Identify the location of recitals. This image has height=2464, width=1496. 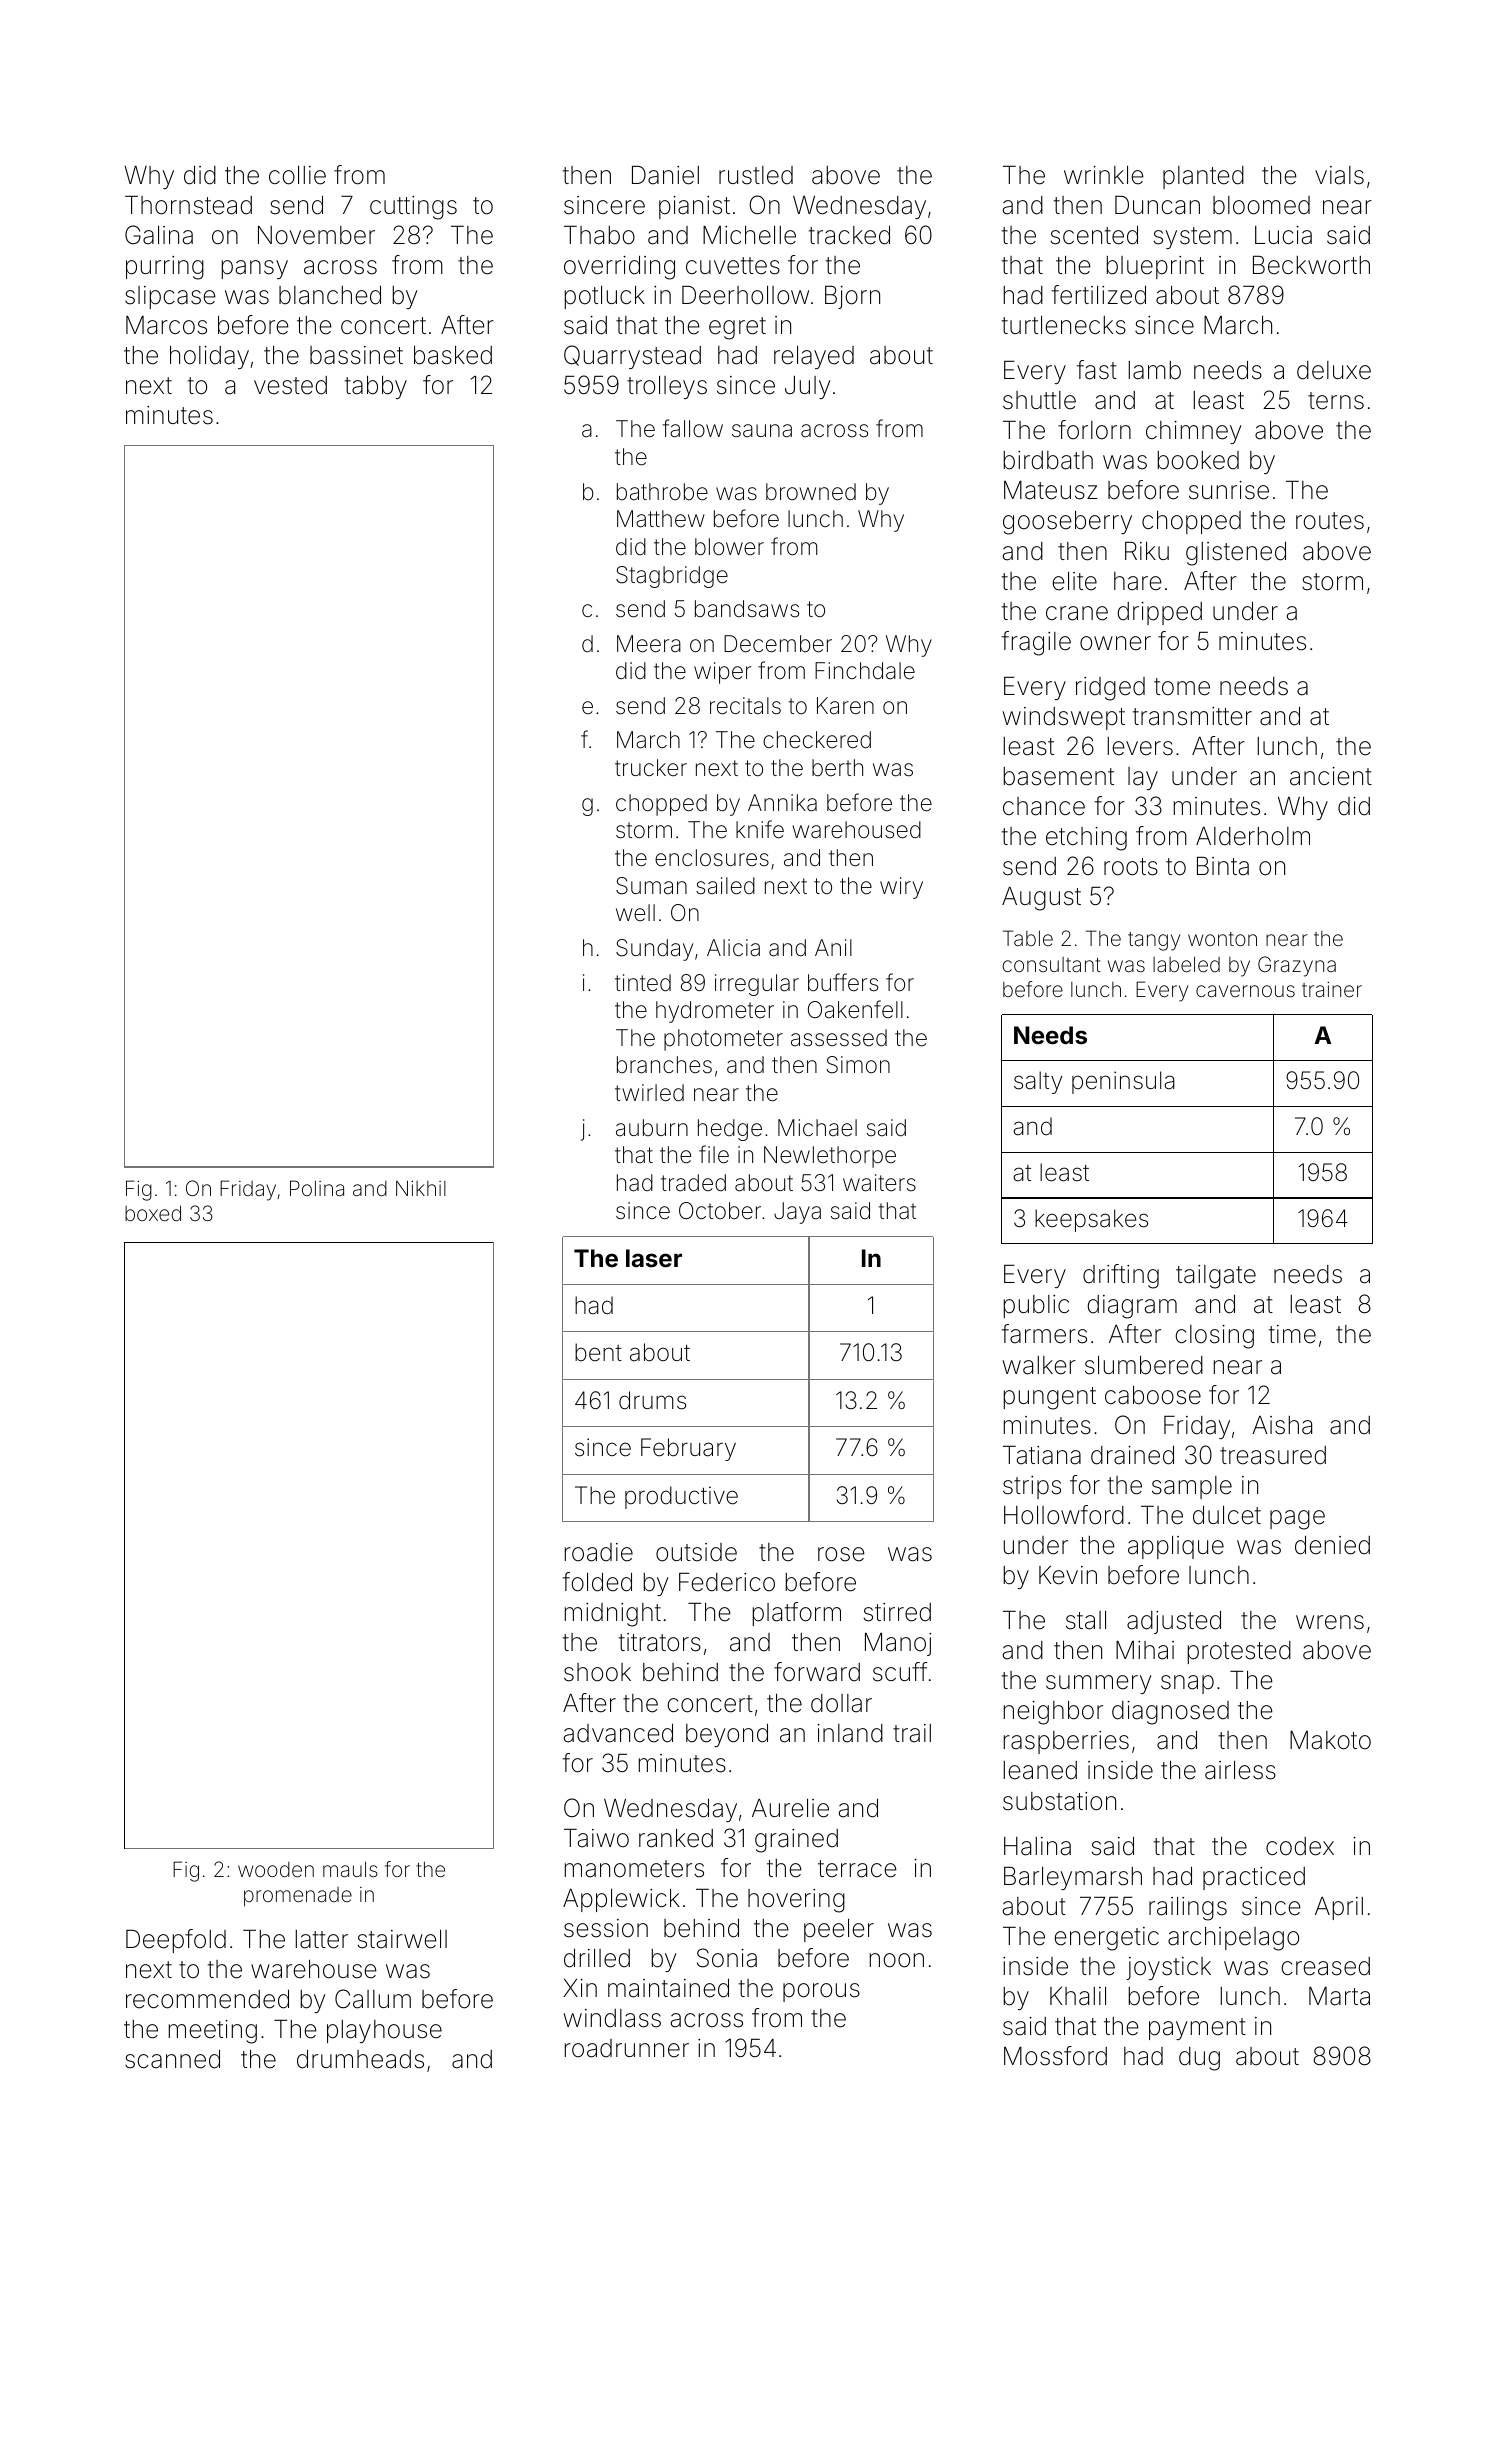
(745, 706).
